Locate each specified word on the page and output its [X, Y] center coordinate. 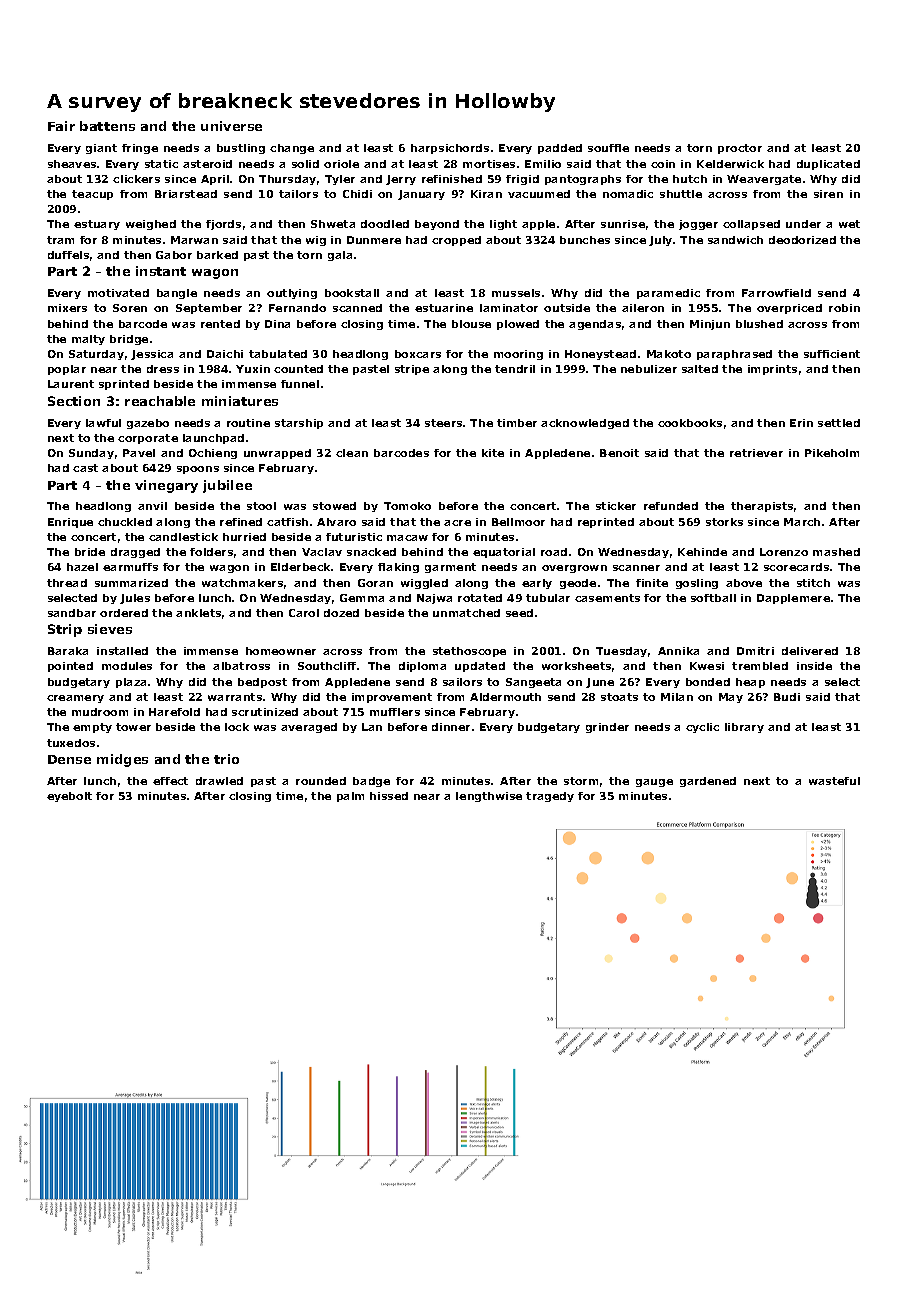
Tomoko [407, 506]
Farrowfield [776, 293]
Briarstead [186, 194]
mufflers [395, 712]
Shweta [333, 224]
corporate [148, 439]
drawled [219, 781]
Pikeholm [832, 453]
